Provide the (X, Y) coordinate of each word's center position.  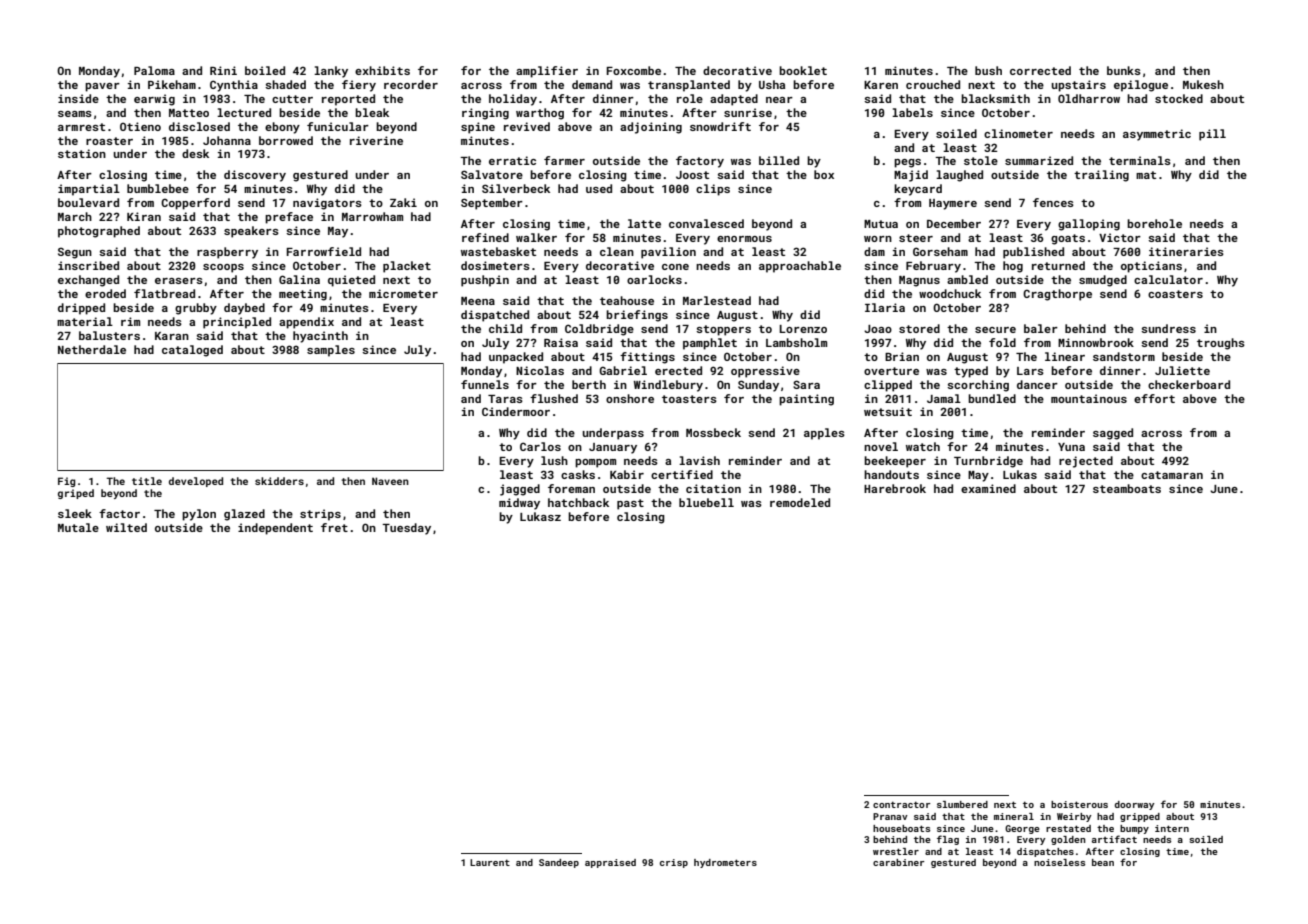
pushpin (485, 281)
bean (1103, 862)
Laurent (490, 862)
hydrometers (725, 863)
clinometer (1018, 133)
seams (75, 114)
